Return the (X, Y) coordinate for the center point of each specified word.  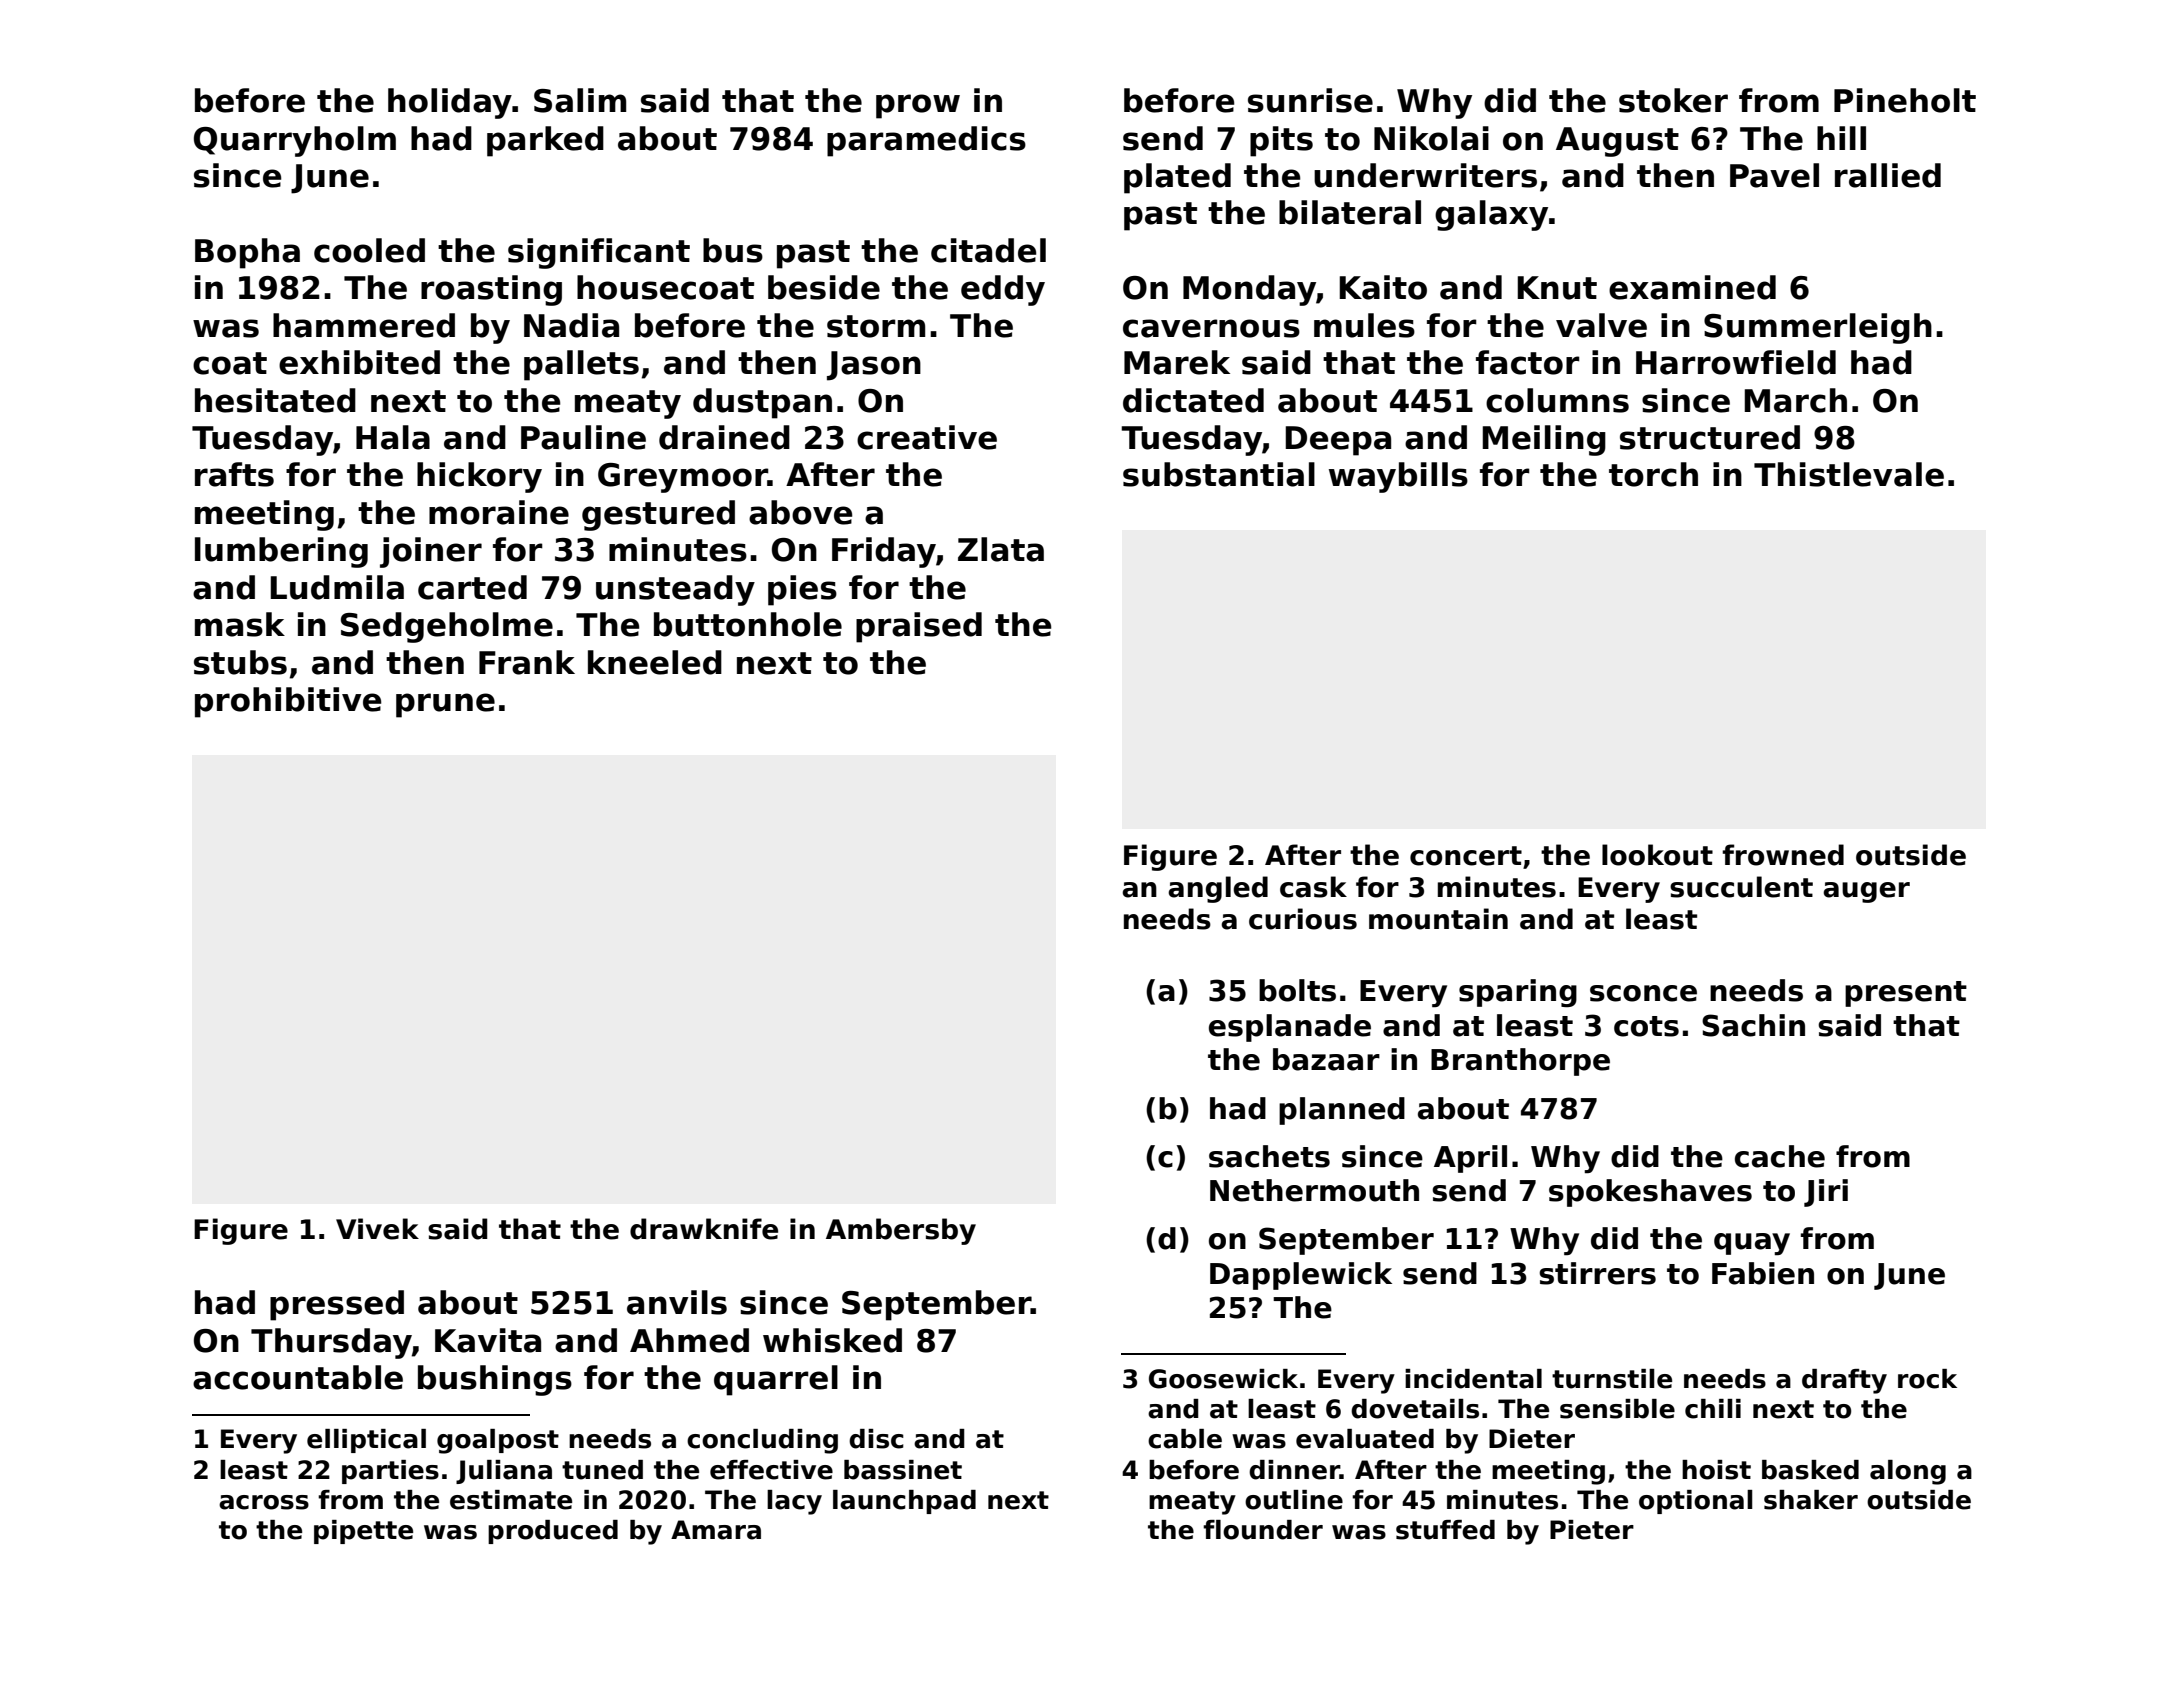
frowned (1783, 855)
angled (1218, 889)
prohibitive (288, 702)
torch (1653, 474)
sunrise (1310, 100)
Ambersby (901, 1231)
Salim (580, 100)
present (1906, 994)
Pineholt (1905, 100)
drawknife (704, 1229)
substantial (1219, 474)
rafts (234, 474)
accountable (298, 1377)
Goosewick (1223, 1379)
